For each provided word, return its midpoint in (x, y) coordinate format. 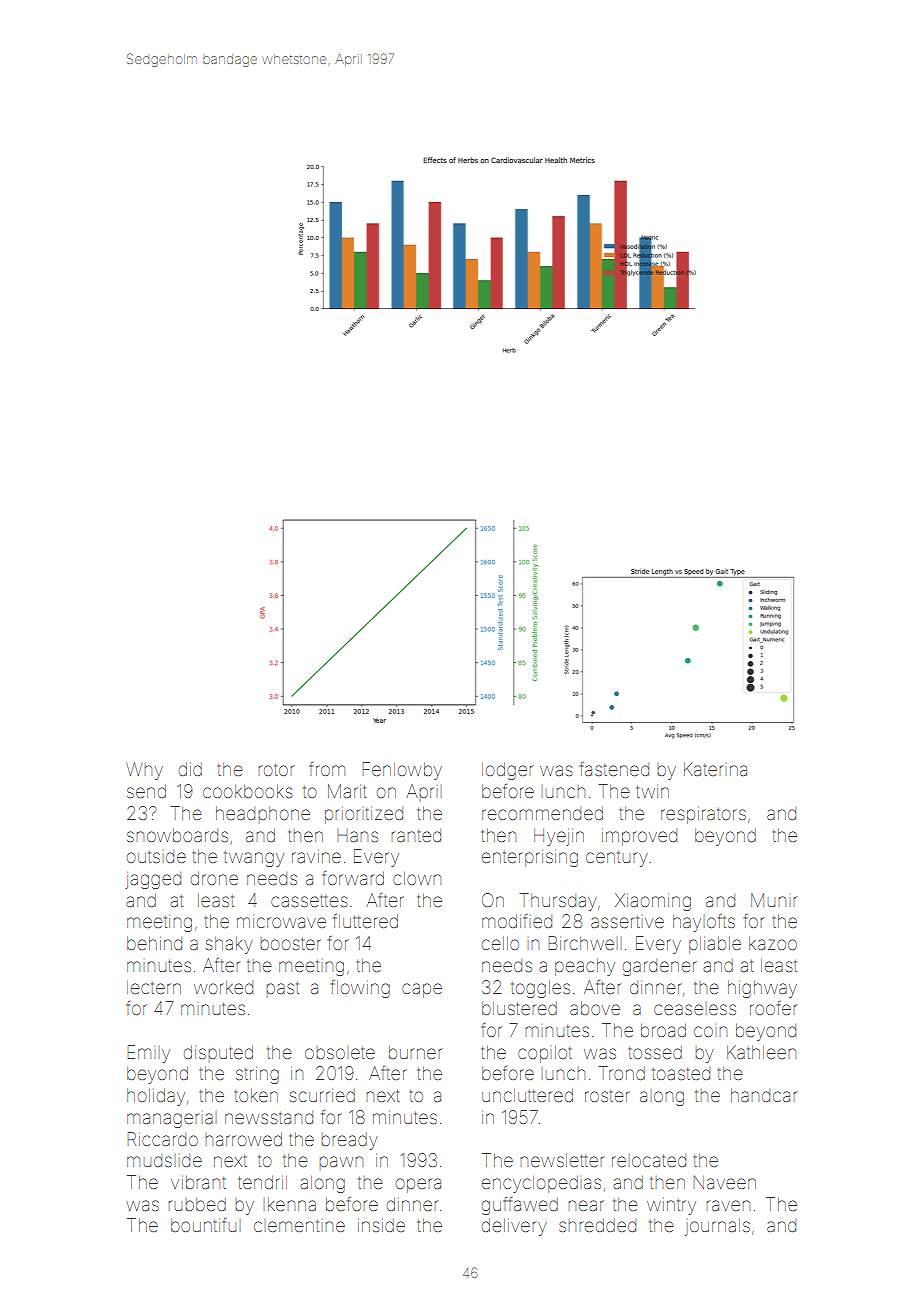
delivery (514, 1227)
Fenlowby (402, 771)
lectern (154, 987)
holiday (156, 1097)
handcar (764, 1095)
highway (762, 989)
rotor (276, 769)
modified (517, 921)
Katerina (715, 769)
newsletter (562, 1160)
